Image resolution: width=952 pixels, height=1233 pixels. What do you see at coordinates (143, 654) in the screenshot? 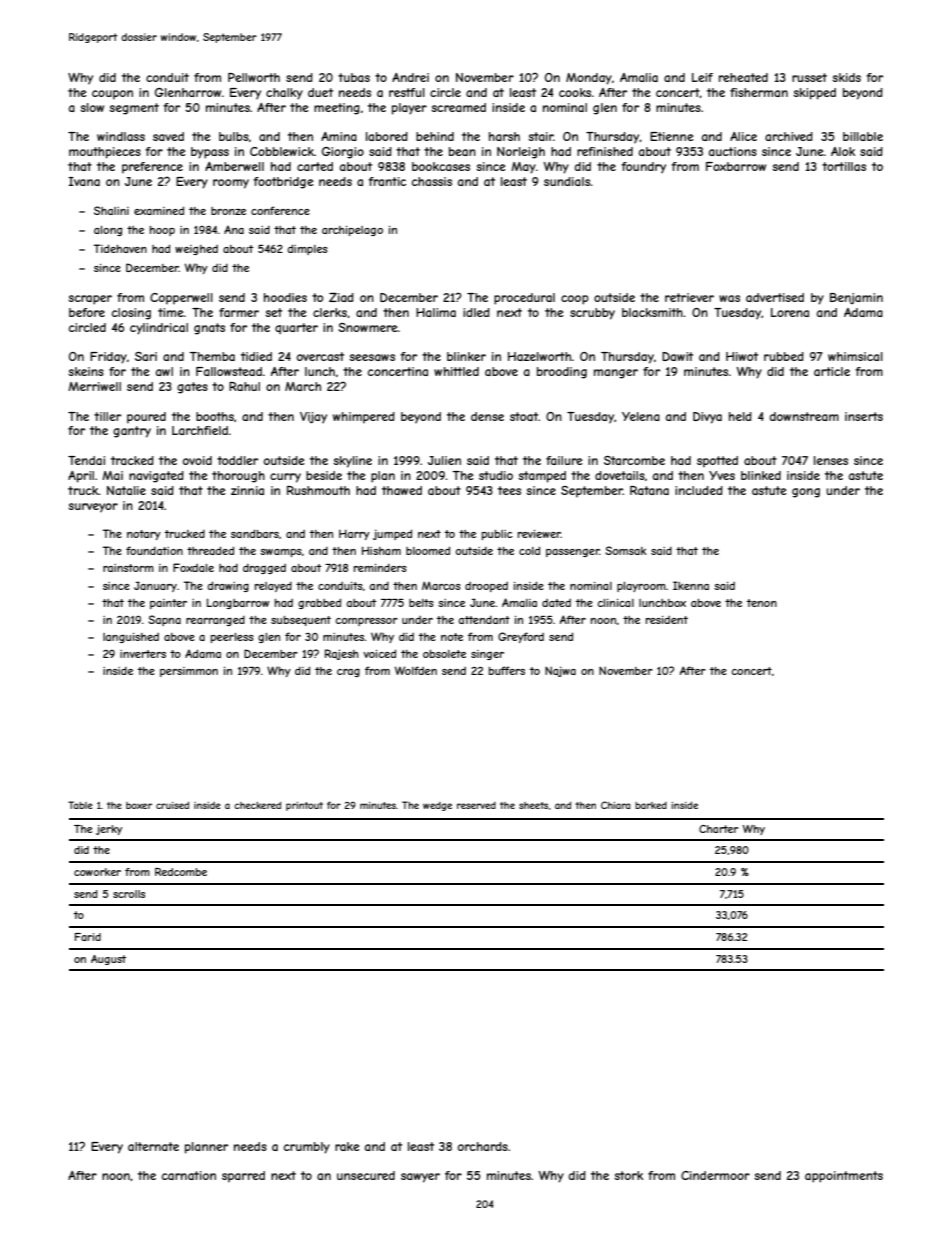
I see `inverters` at bounding box center [143, 654].
